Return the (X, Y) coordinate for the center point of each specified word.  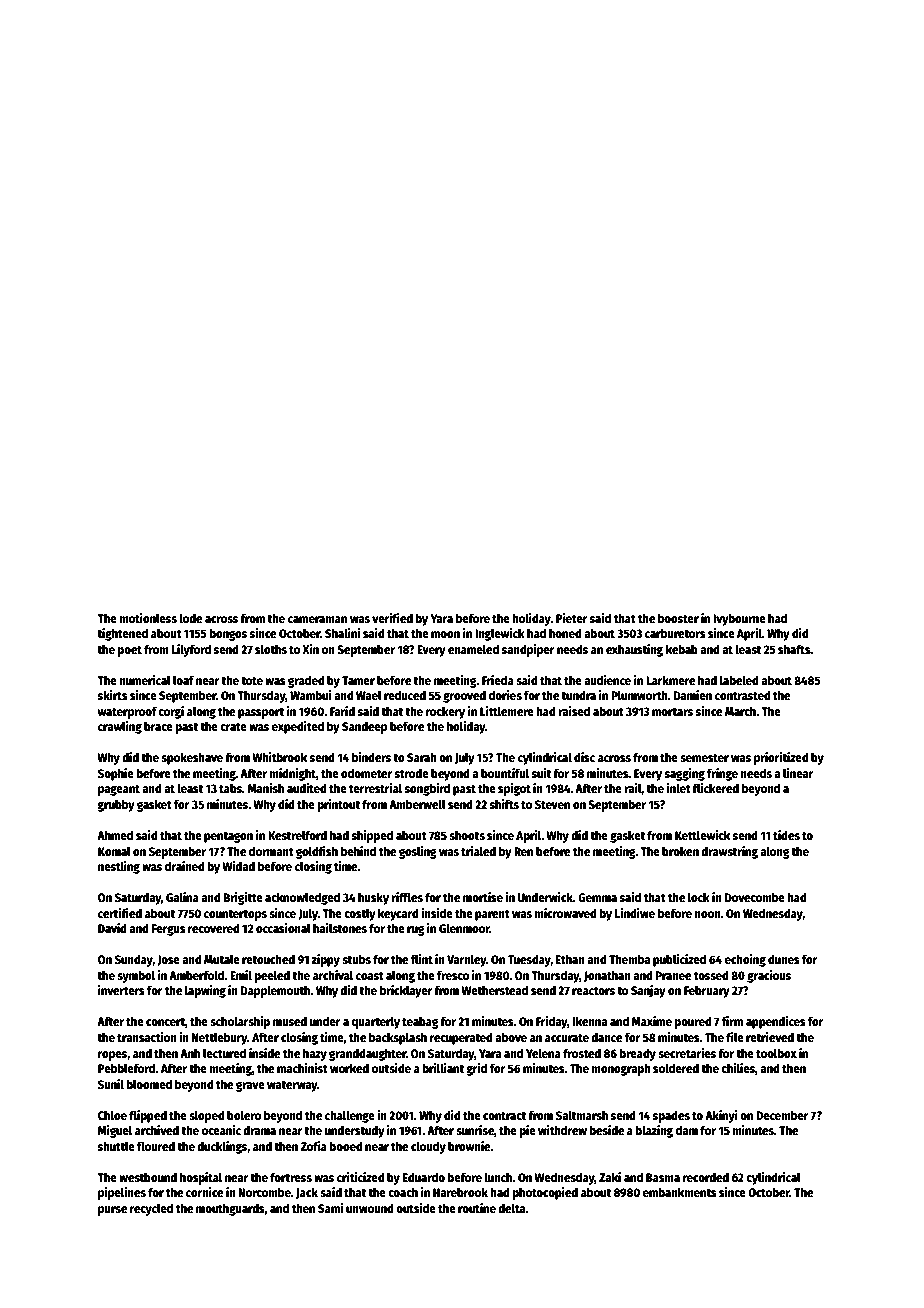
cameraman (317, 619)
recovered (214, 928)
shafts (794, 649)
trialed (478, 851)
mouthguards (230, 1209)
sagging (685, 774)
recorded (706, 1177)
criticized (361, 1177)
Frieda (498, 680)
